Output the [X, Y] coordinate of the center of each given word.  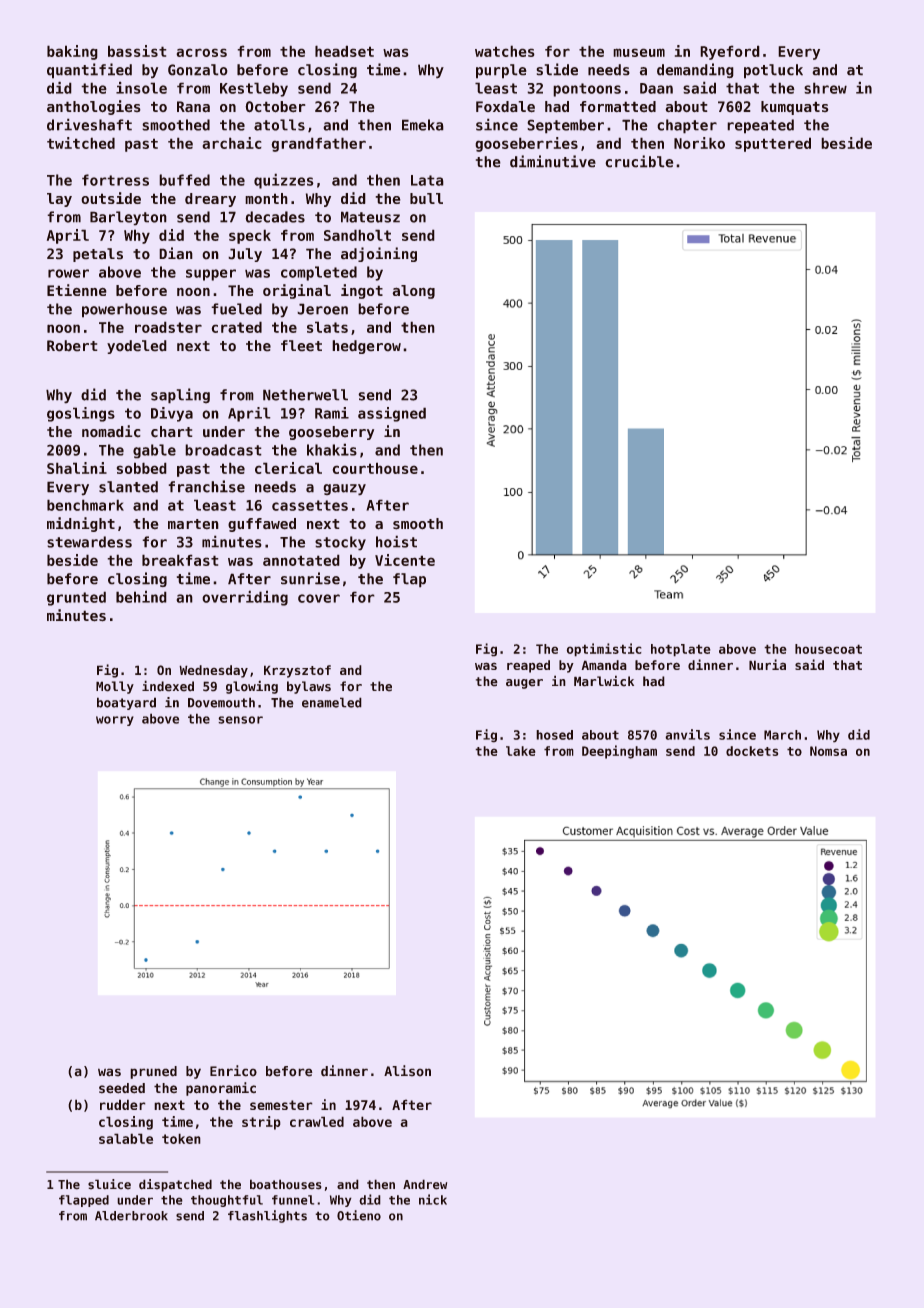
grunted [76, 598]
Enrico [233, 1071]
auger [524, 684]
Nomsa [828, 751]
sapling [180, 396]
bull [426, 198]
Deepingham [619, 752]
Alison [407, 1071]
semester [281, 1105]
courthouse [375, 468]
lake [521, 751]
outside [111, 198]
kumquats [795, 108]
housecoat [828, 649]
